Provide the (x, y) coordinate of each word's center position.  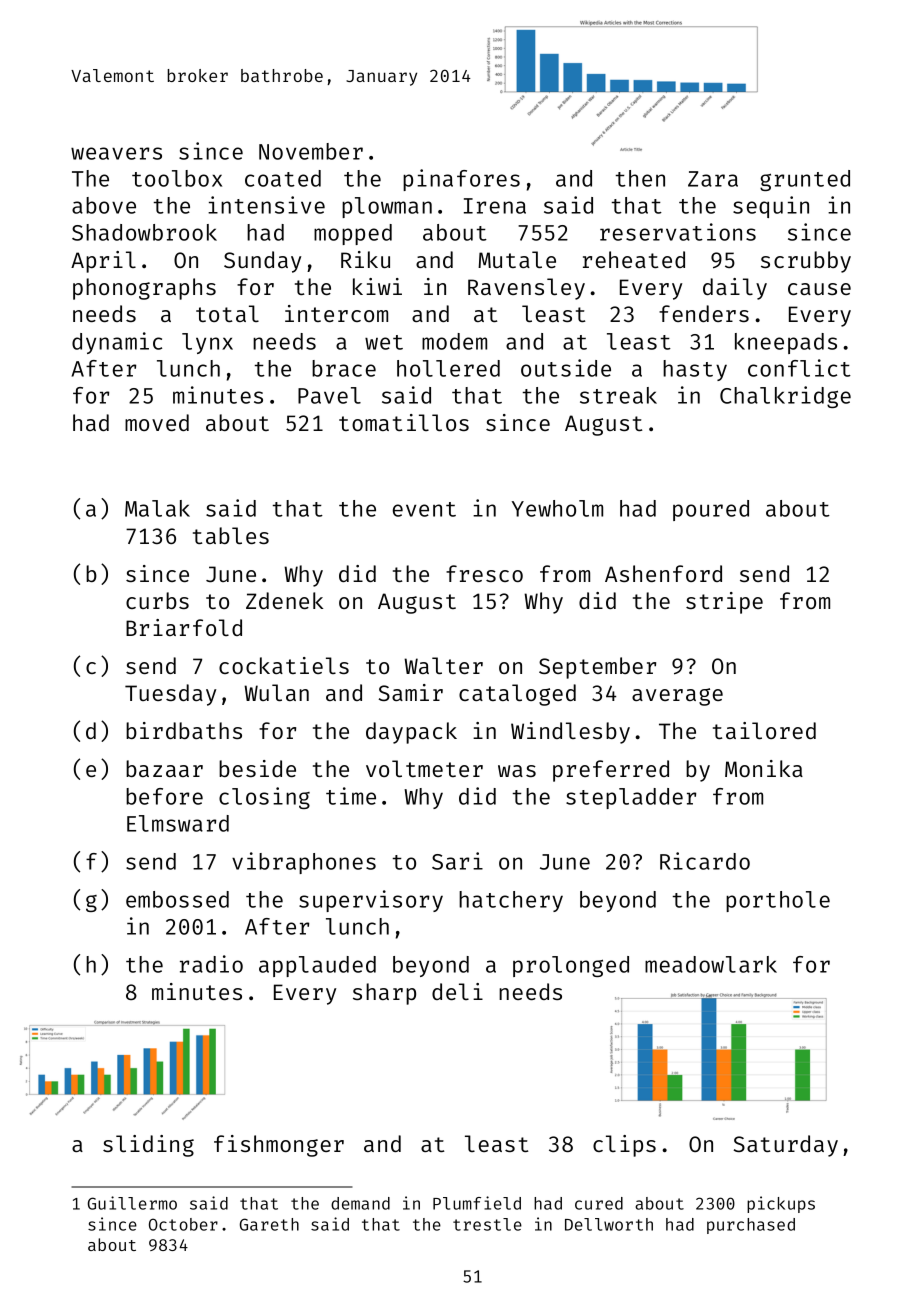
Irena (495, 206)
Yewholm (557, 508)
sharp (384, 994)
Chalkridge (785, 397)
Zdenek (284, 600)
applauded (317, 966)
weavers (116, 153)
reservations (678, 232)
